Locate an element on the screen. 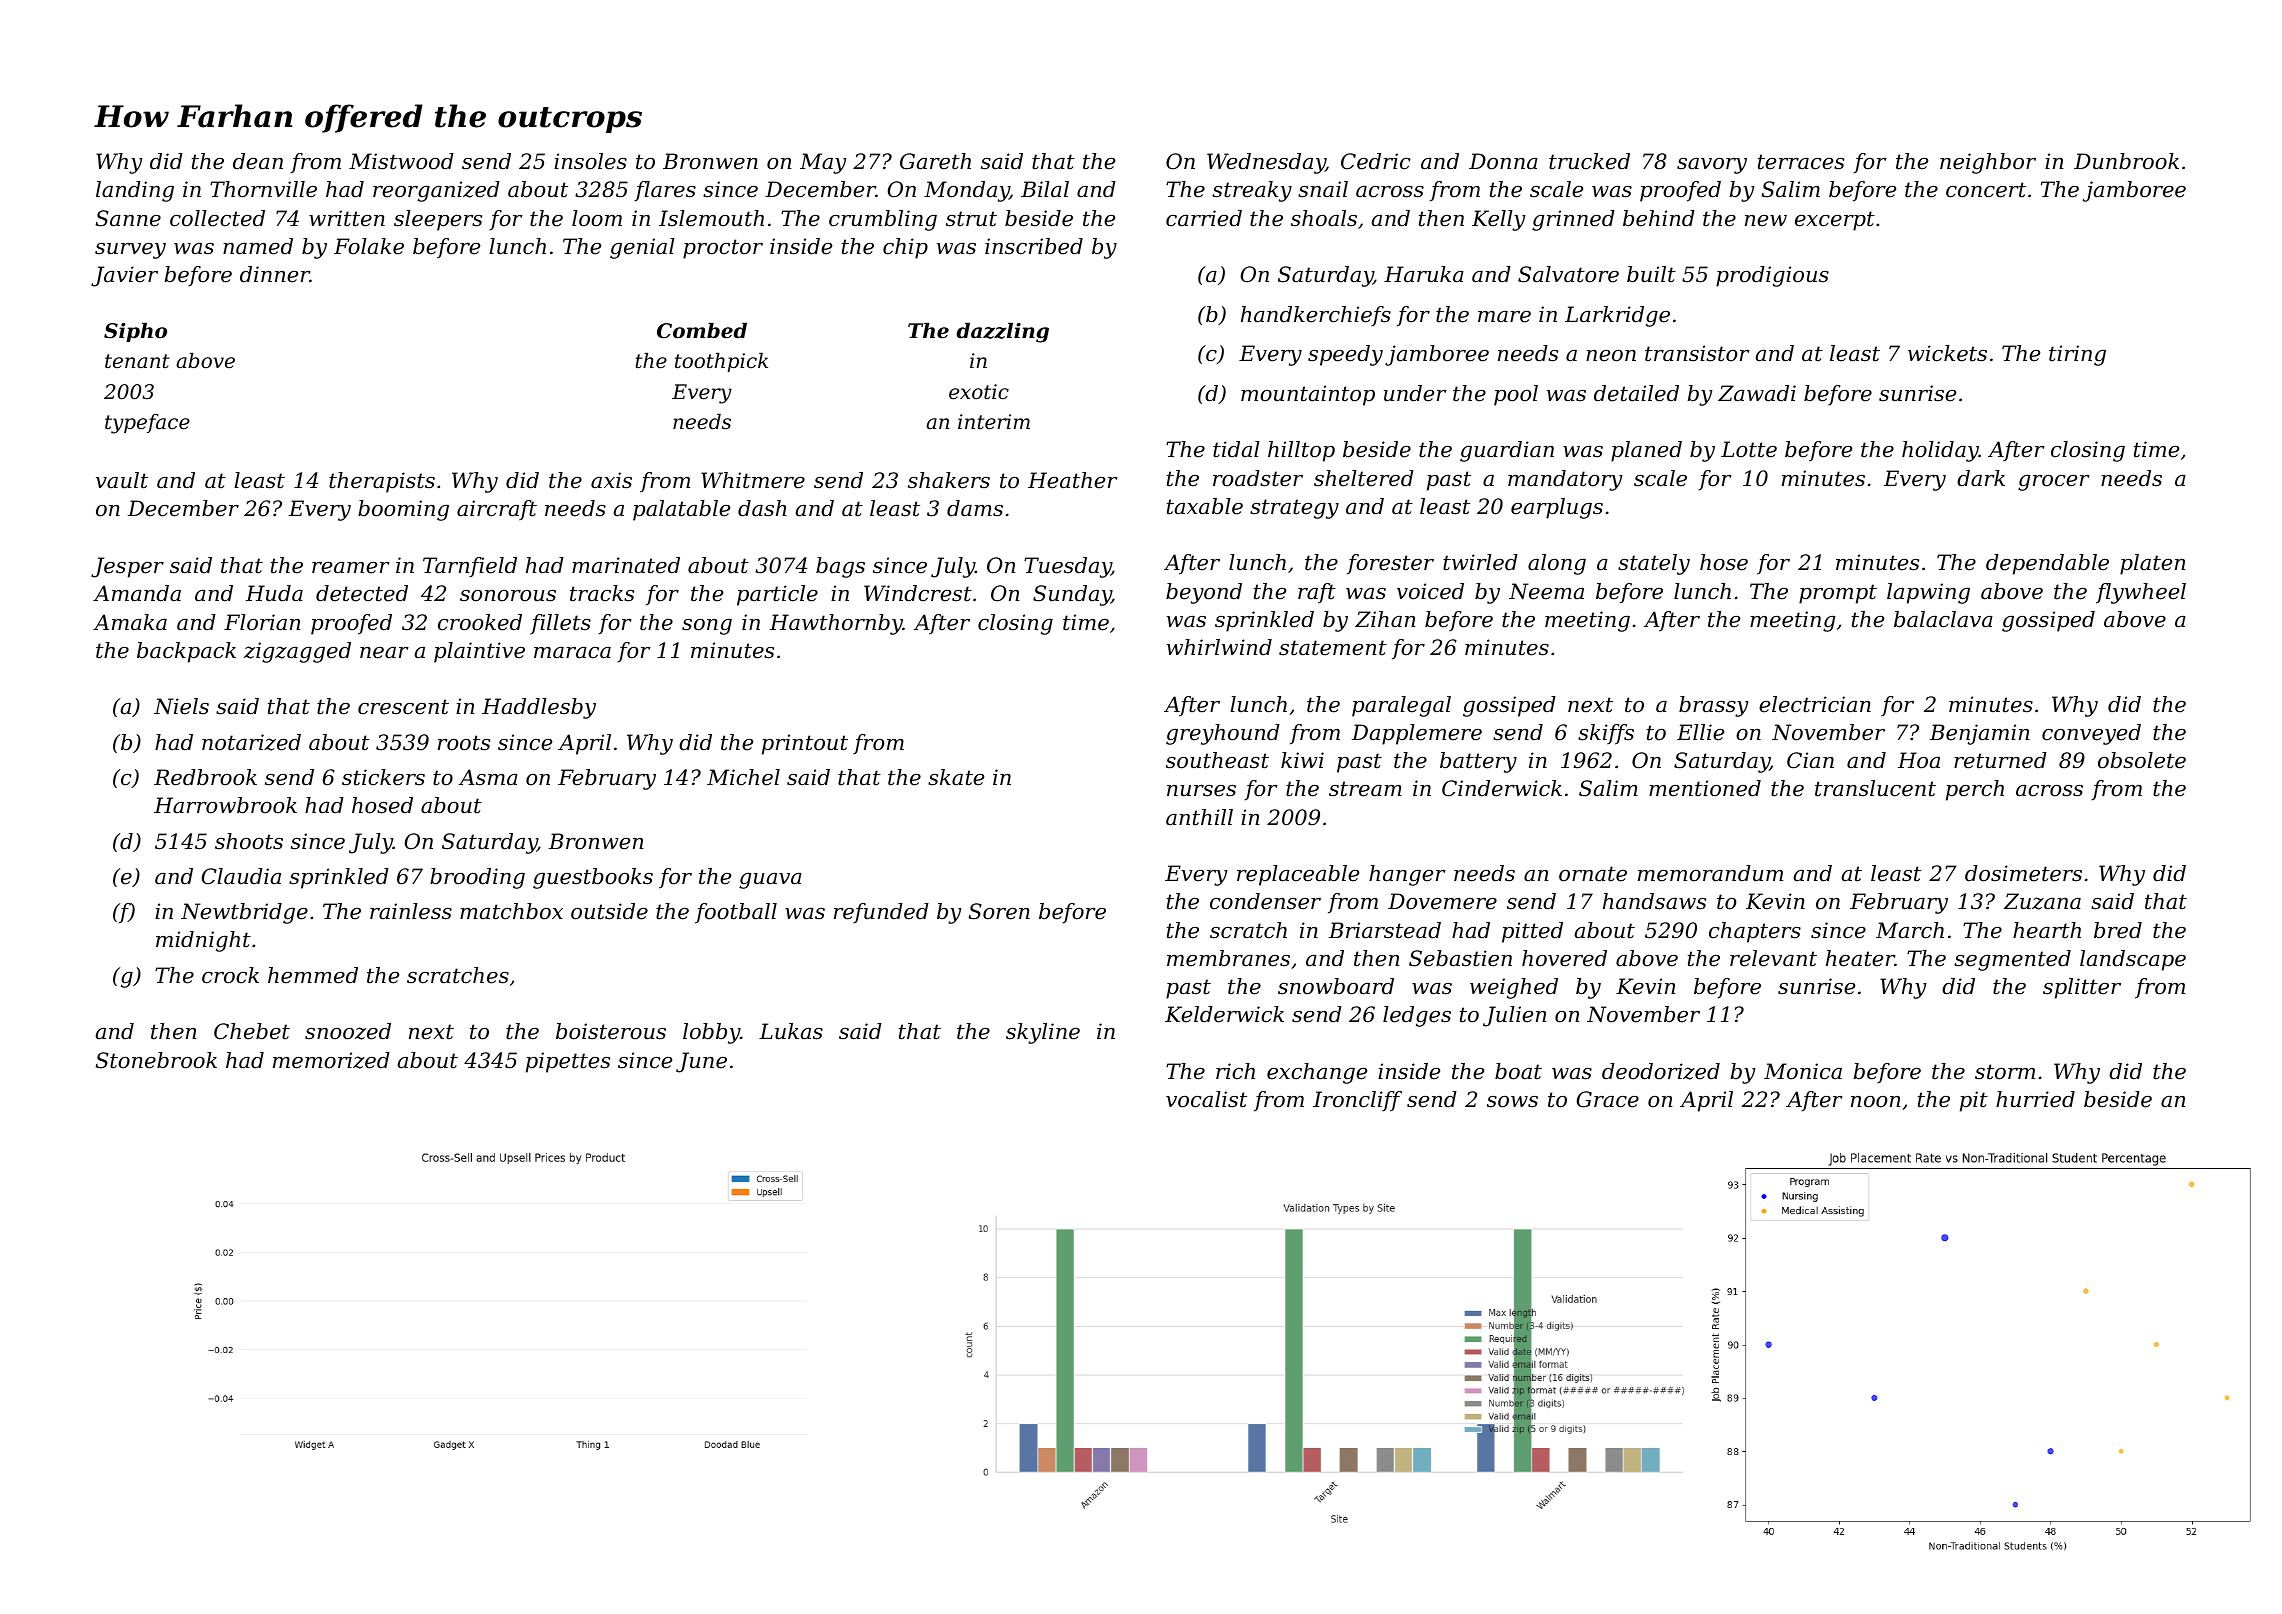  hemmed is located at coordinates (313, 975).
